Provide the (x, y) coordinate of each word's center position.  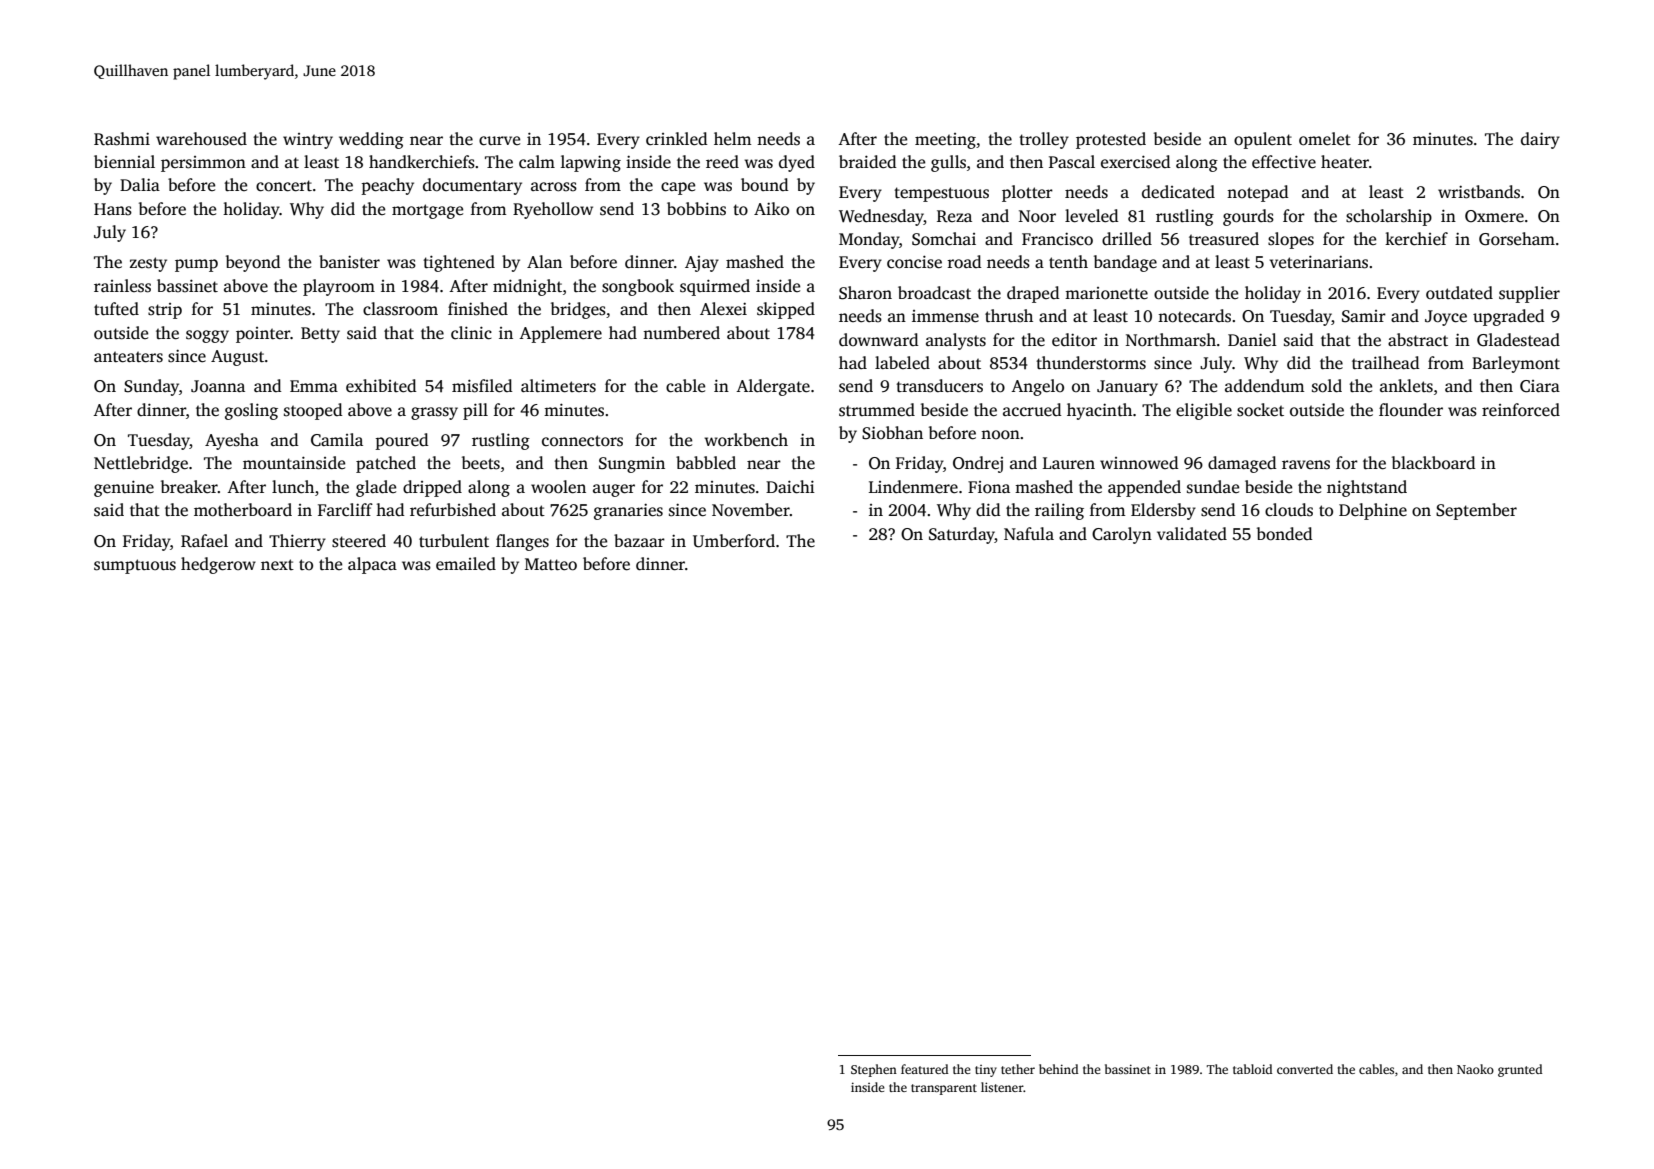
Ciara (1540, 386)
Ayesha (232, 441)
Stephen (874, 1070)
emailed (466, 564)
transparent (944, 1089)
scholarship (1389, 217)
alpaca (372, 565)
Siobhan (892, 433)
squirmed (715, 287)
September (1476, 511)
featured (925, 1069)
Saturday (962, 535)
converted (1305, 1069)
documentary (472, 186)
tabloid (1253, 1069)
